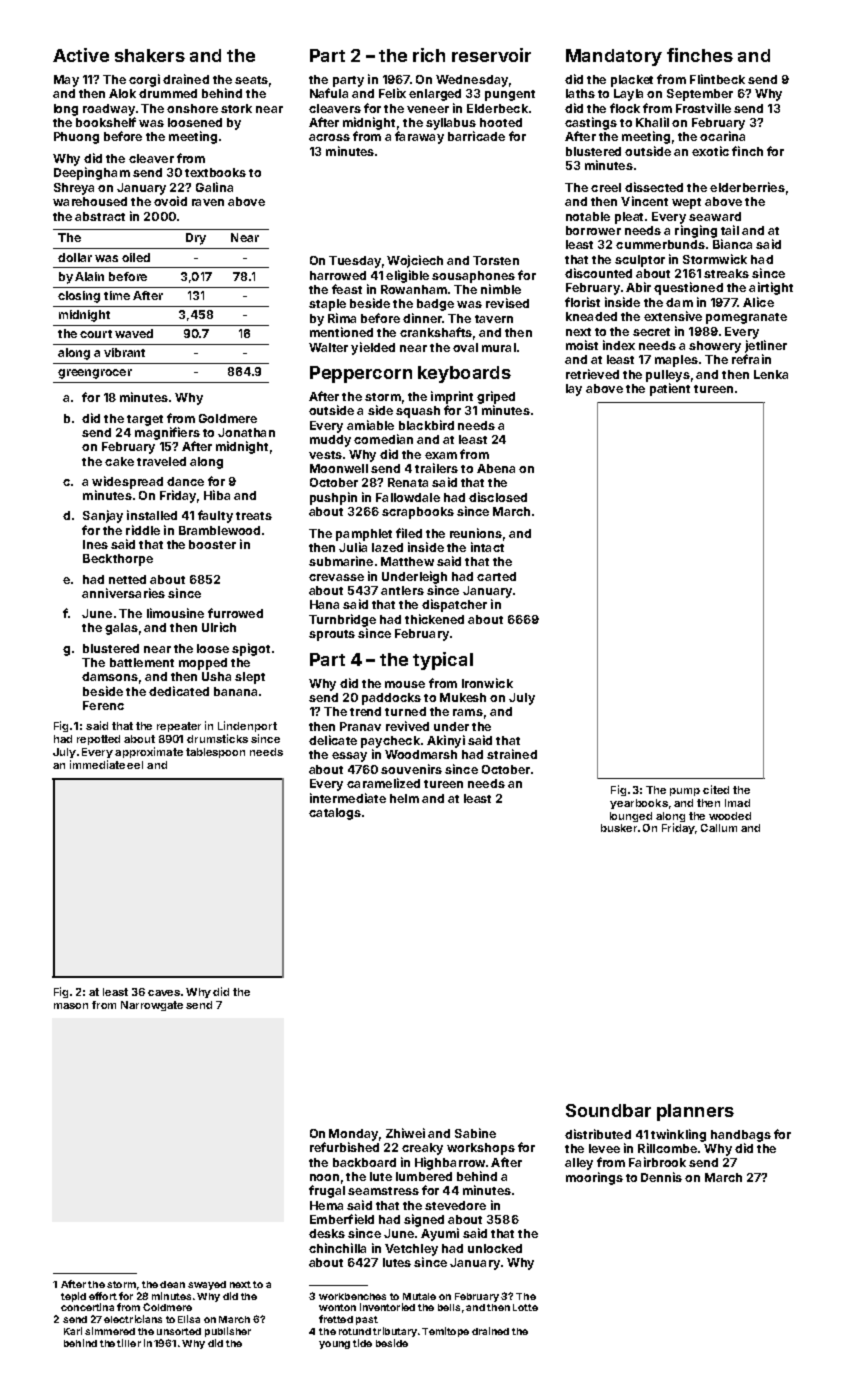 The image size is (849, 1400). Describe the element at coordinates (407, 726) in the screenshot. I see `revived` at that location.
